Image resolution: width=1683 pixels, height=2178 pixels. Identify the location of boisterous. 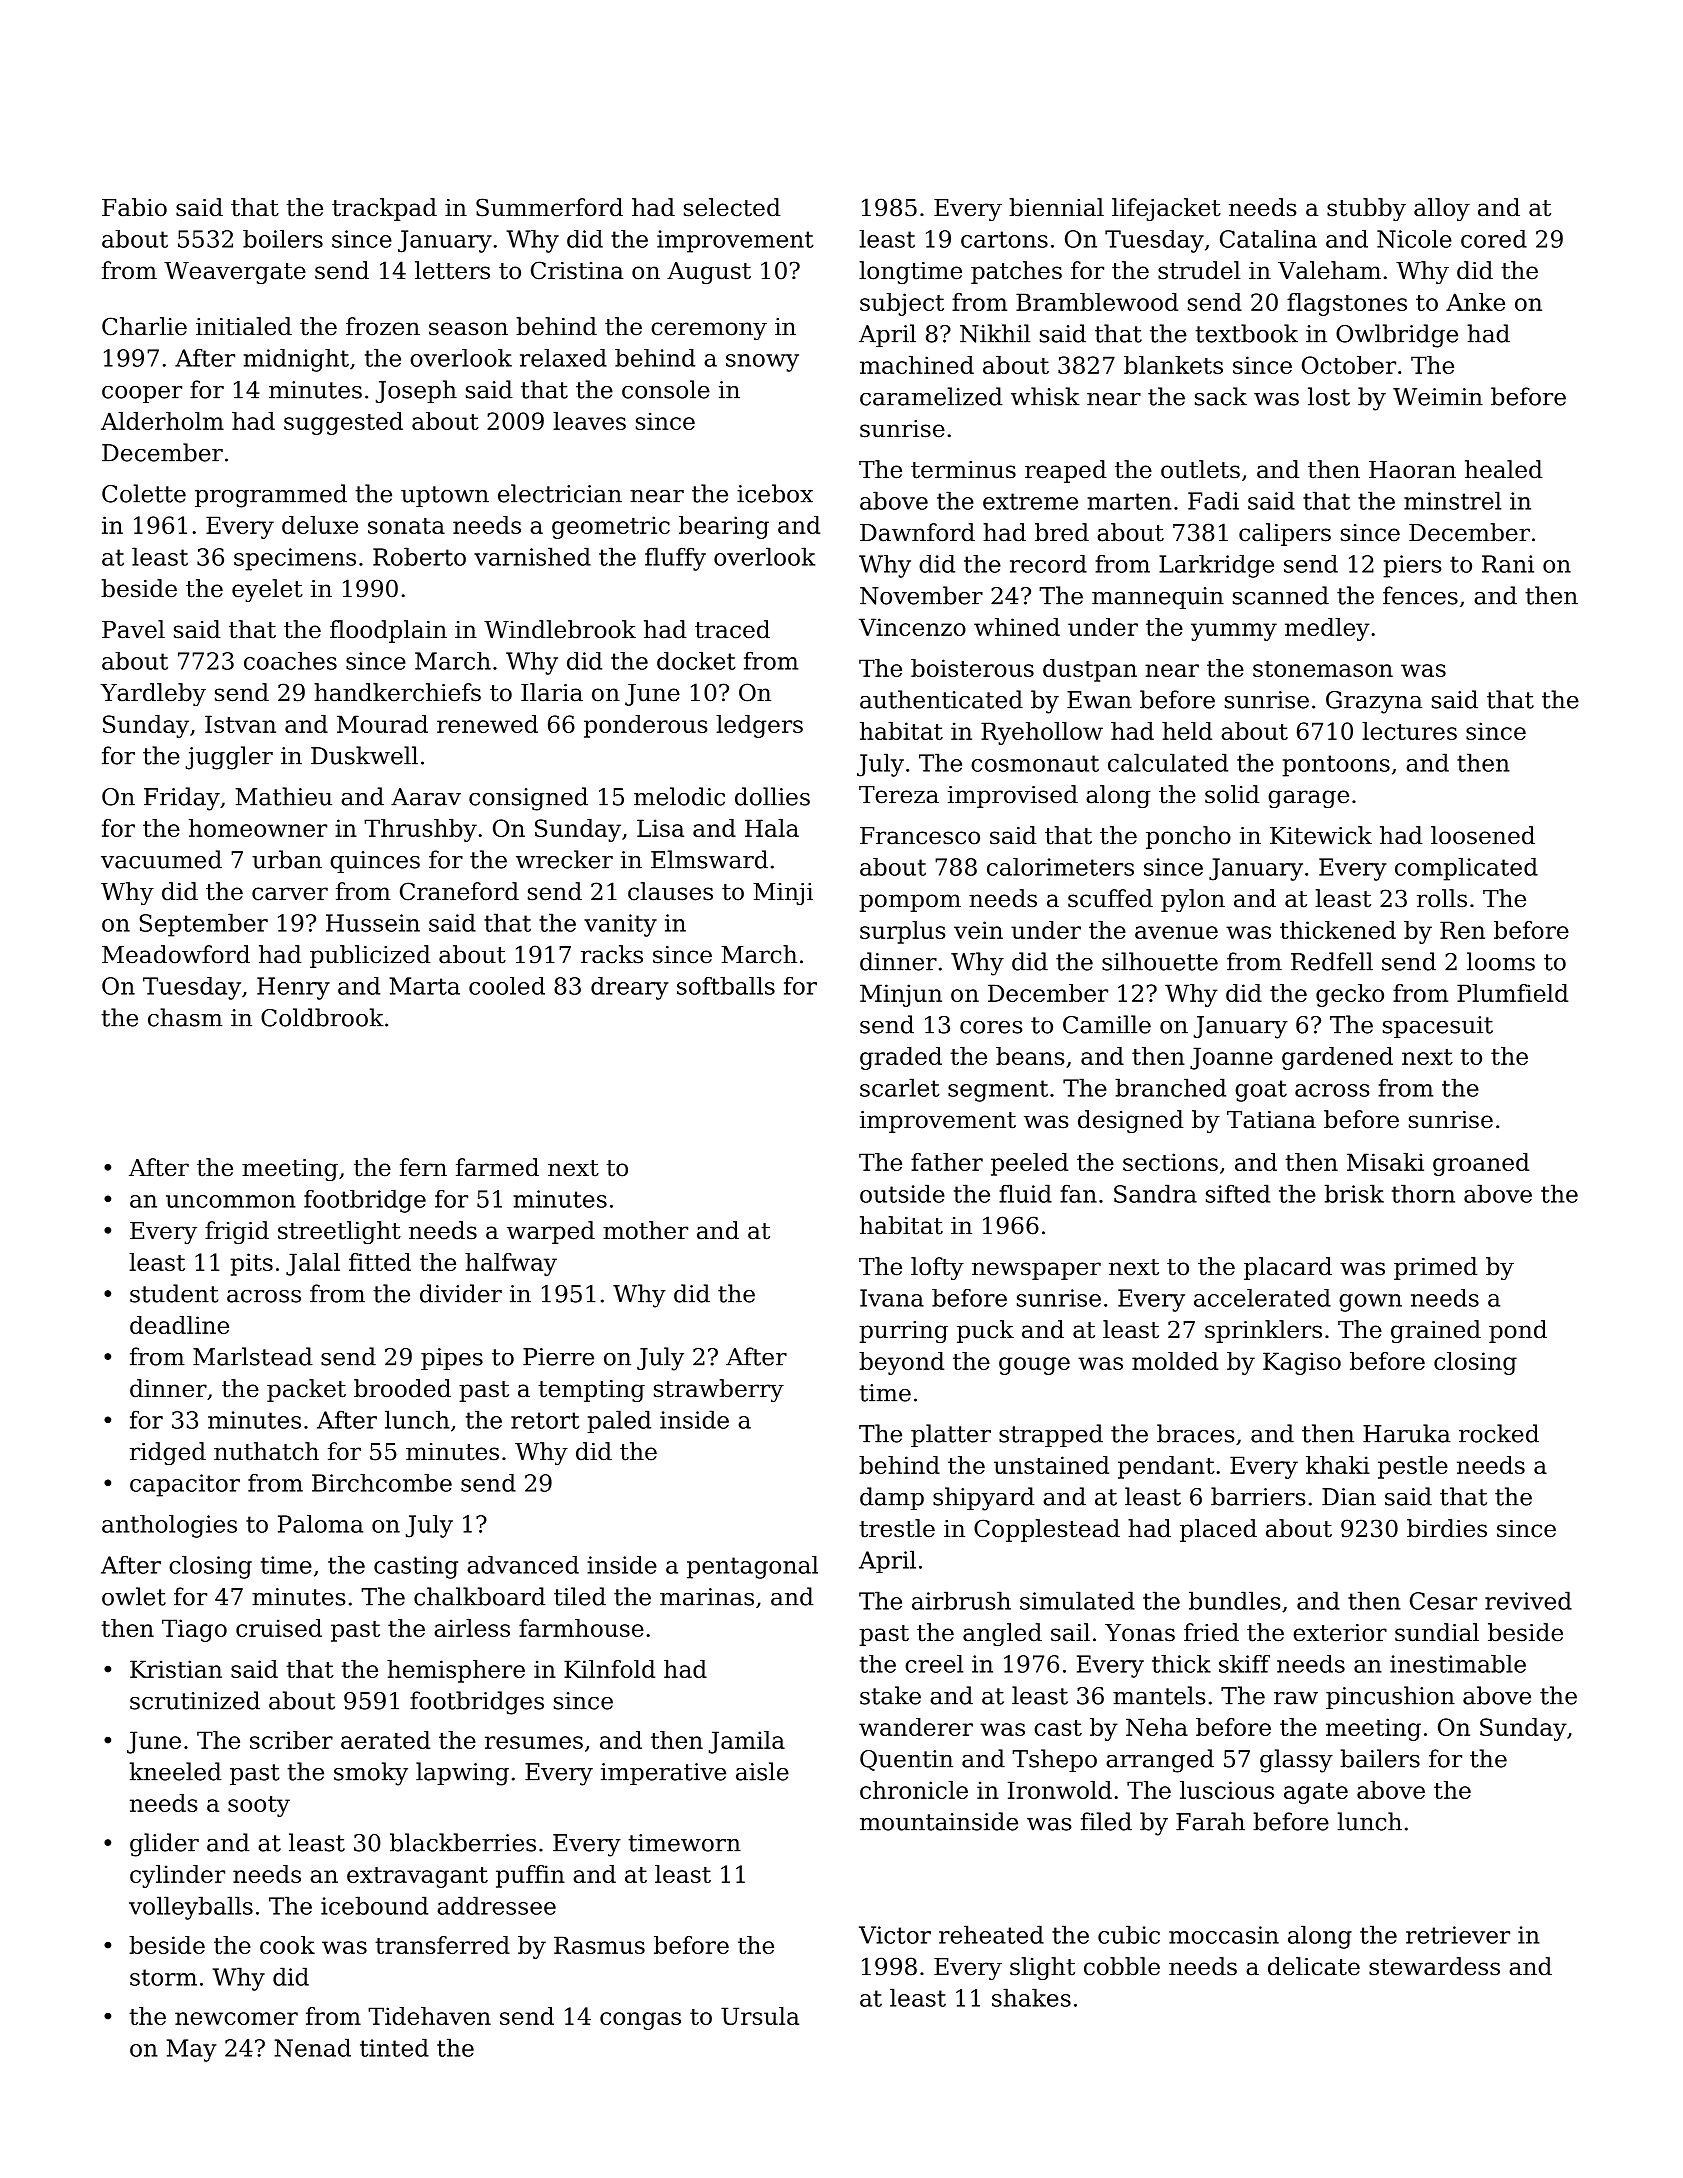
(972, 668).
